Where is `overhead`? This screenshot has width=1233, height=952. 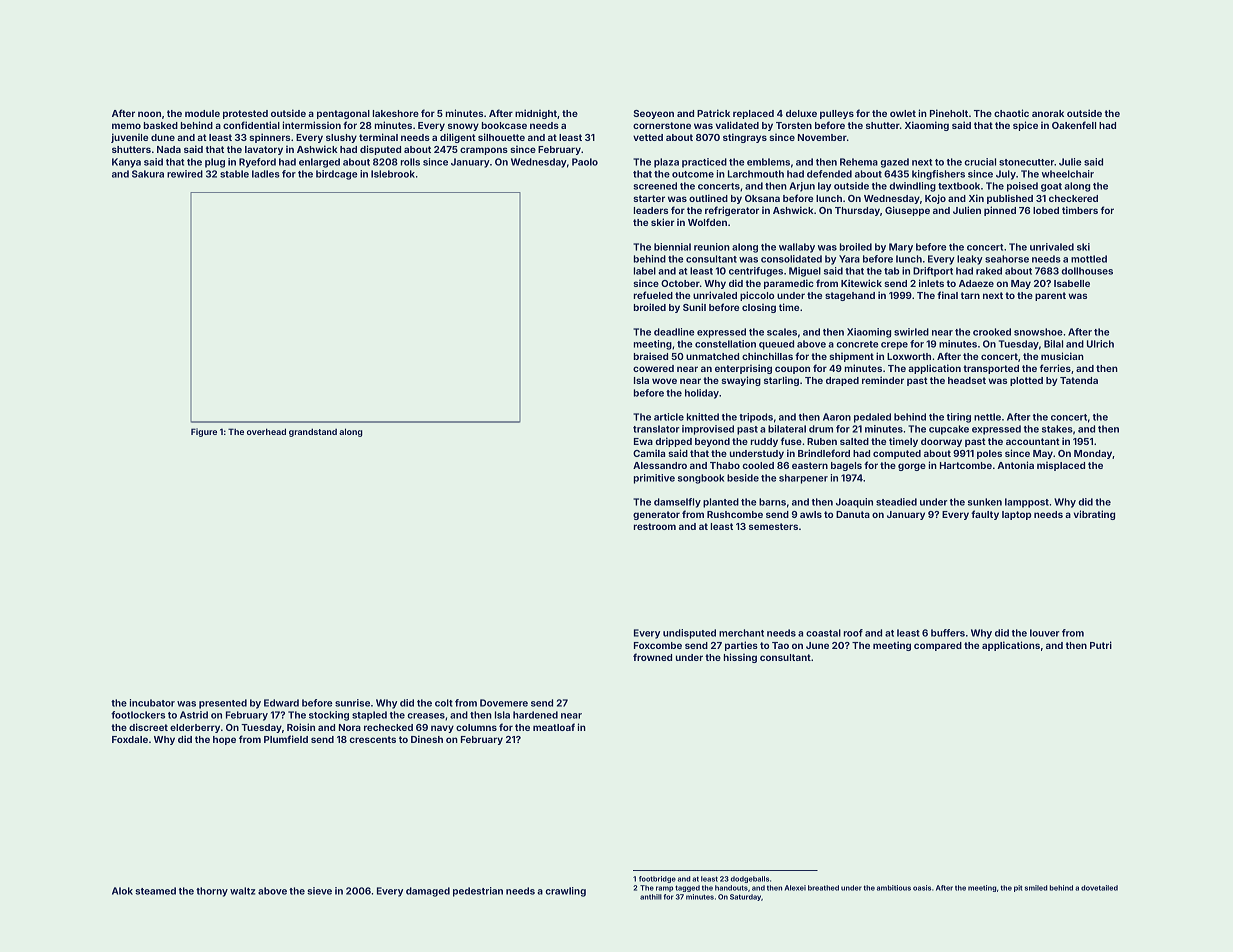
overhead is located at coordinates (266, 431).
